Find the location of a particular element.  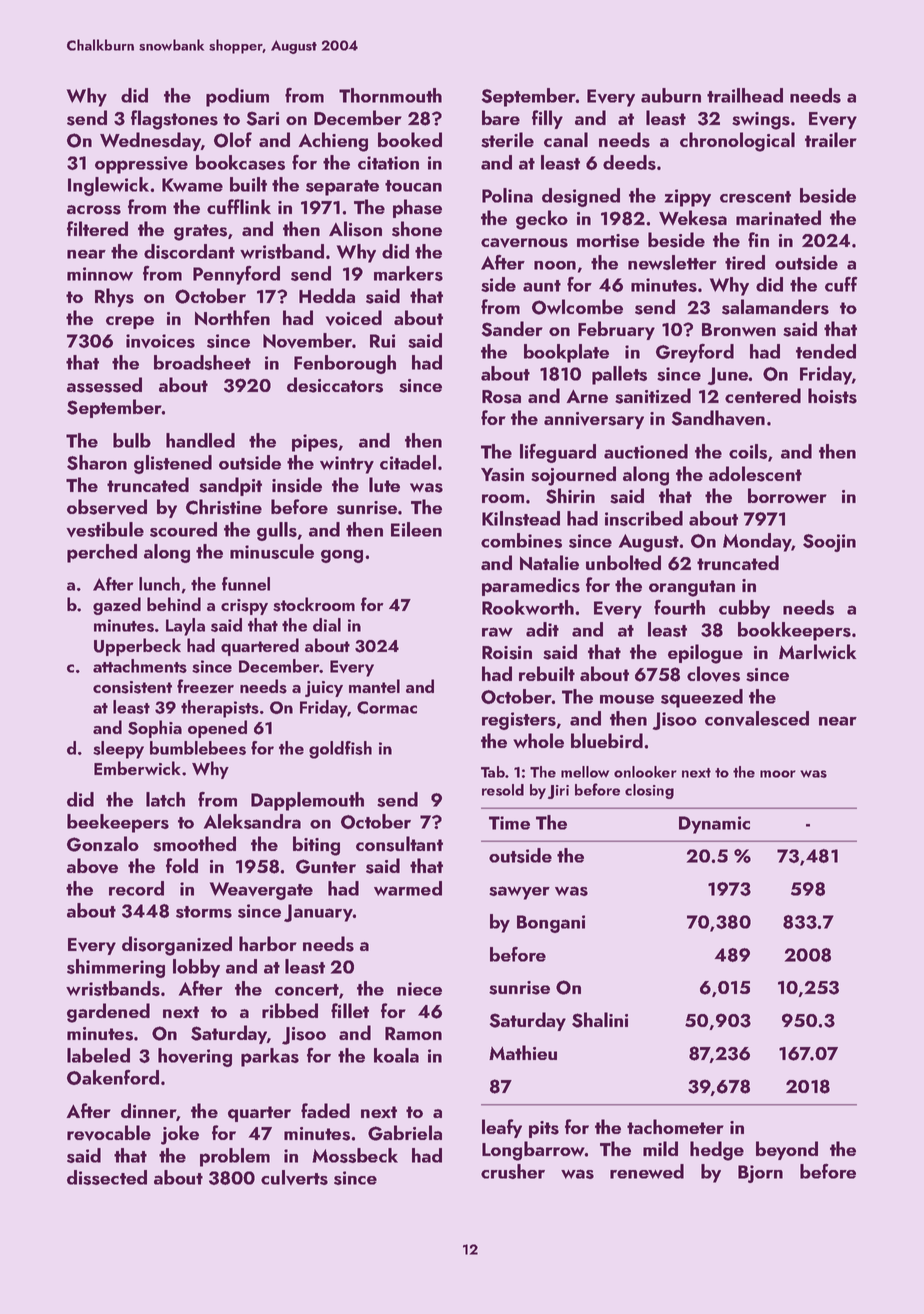

flagstones is located at coordinates (174, 120).
